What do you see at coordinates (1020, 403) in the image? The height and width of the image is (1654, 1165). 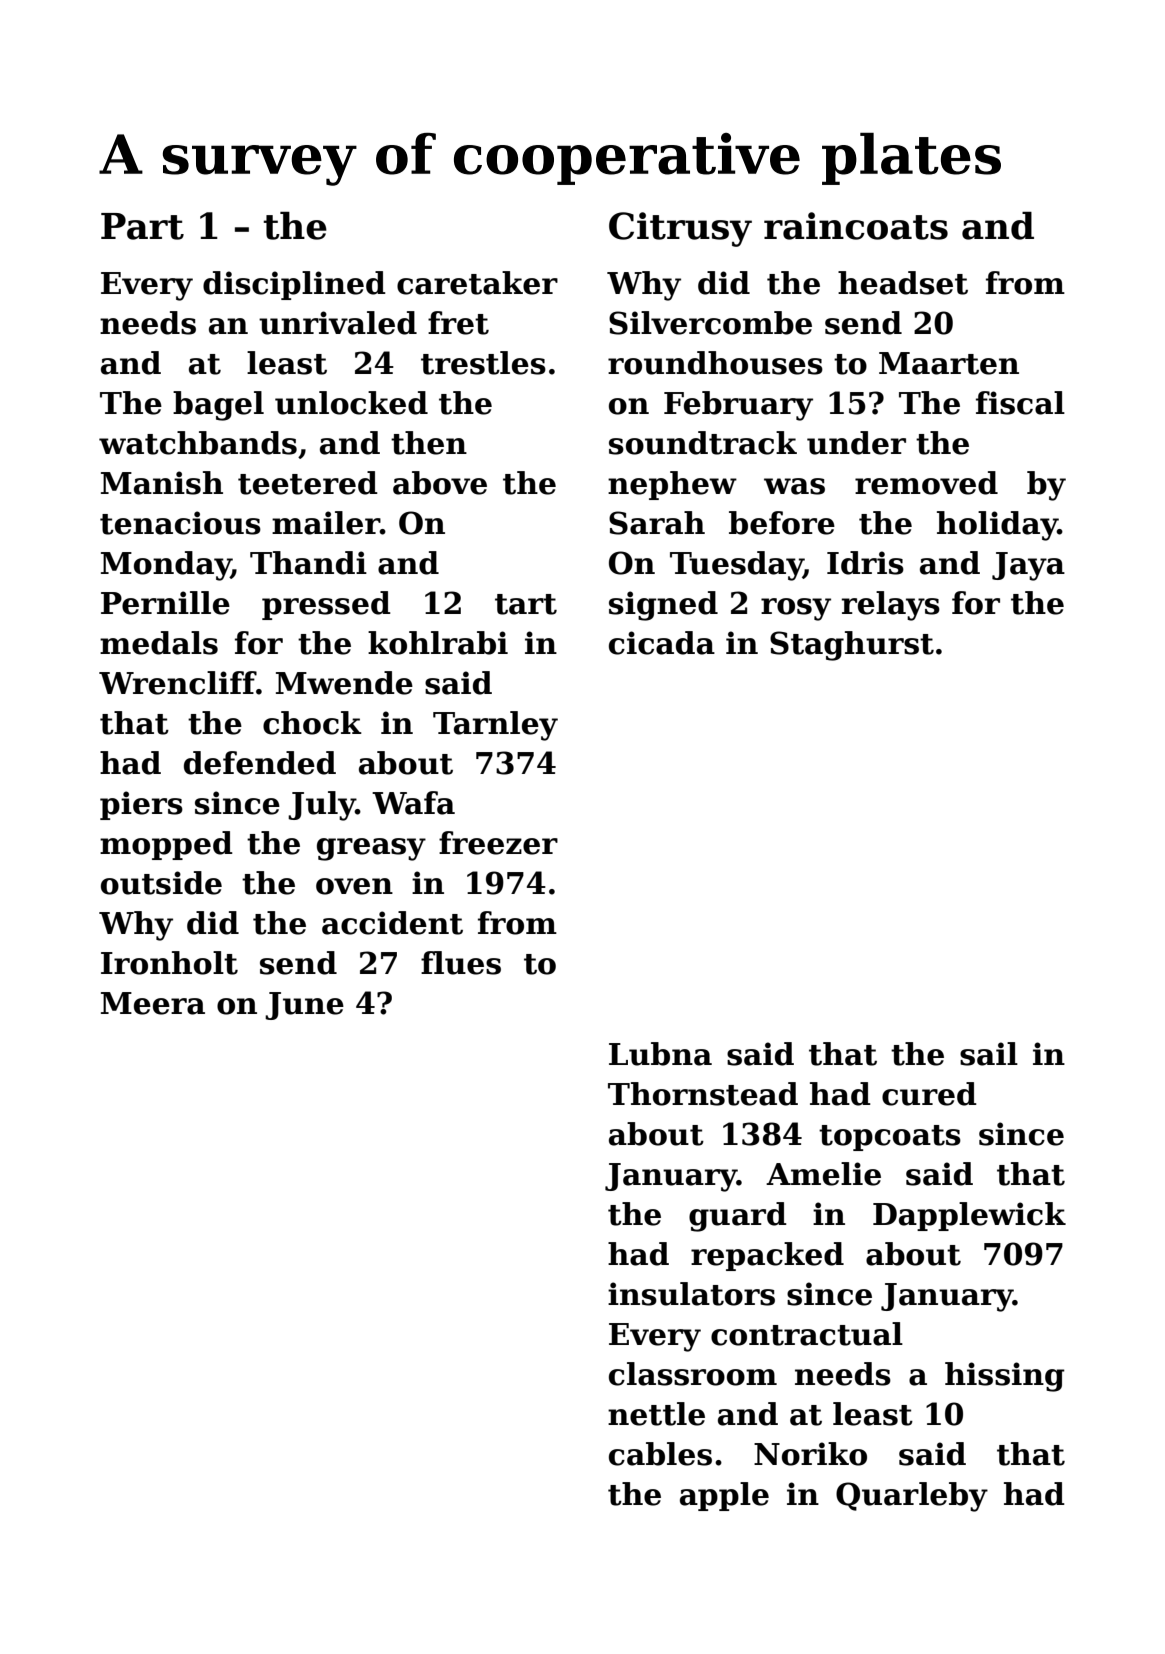 I see `fiscal` at bounding box center [1020, 403].
